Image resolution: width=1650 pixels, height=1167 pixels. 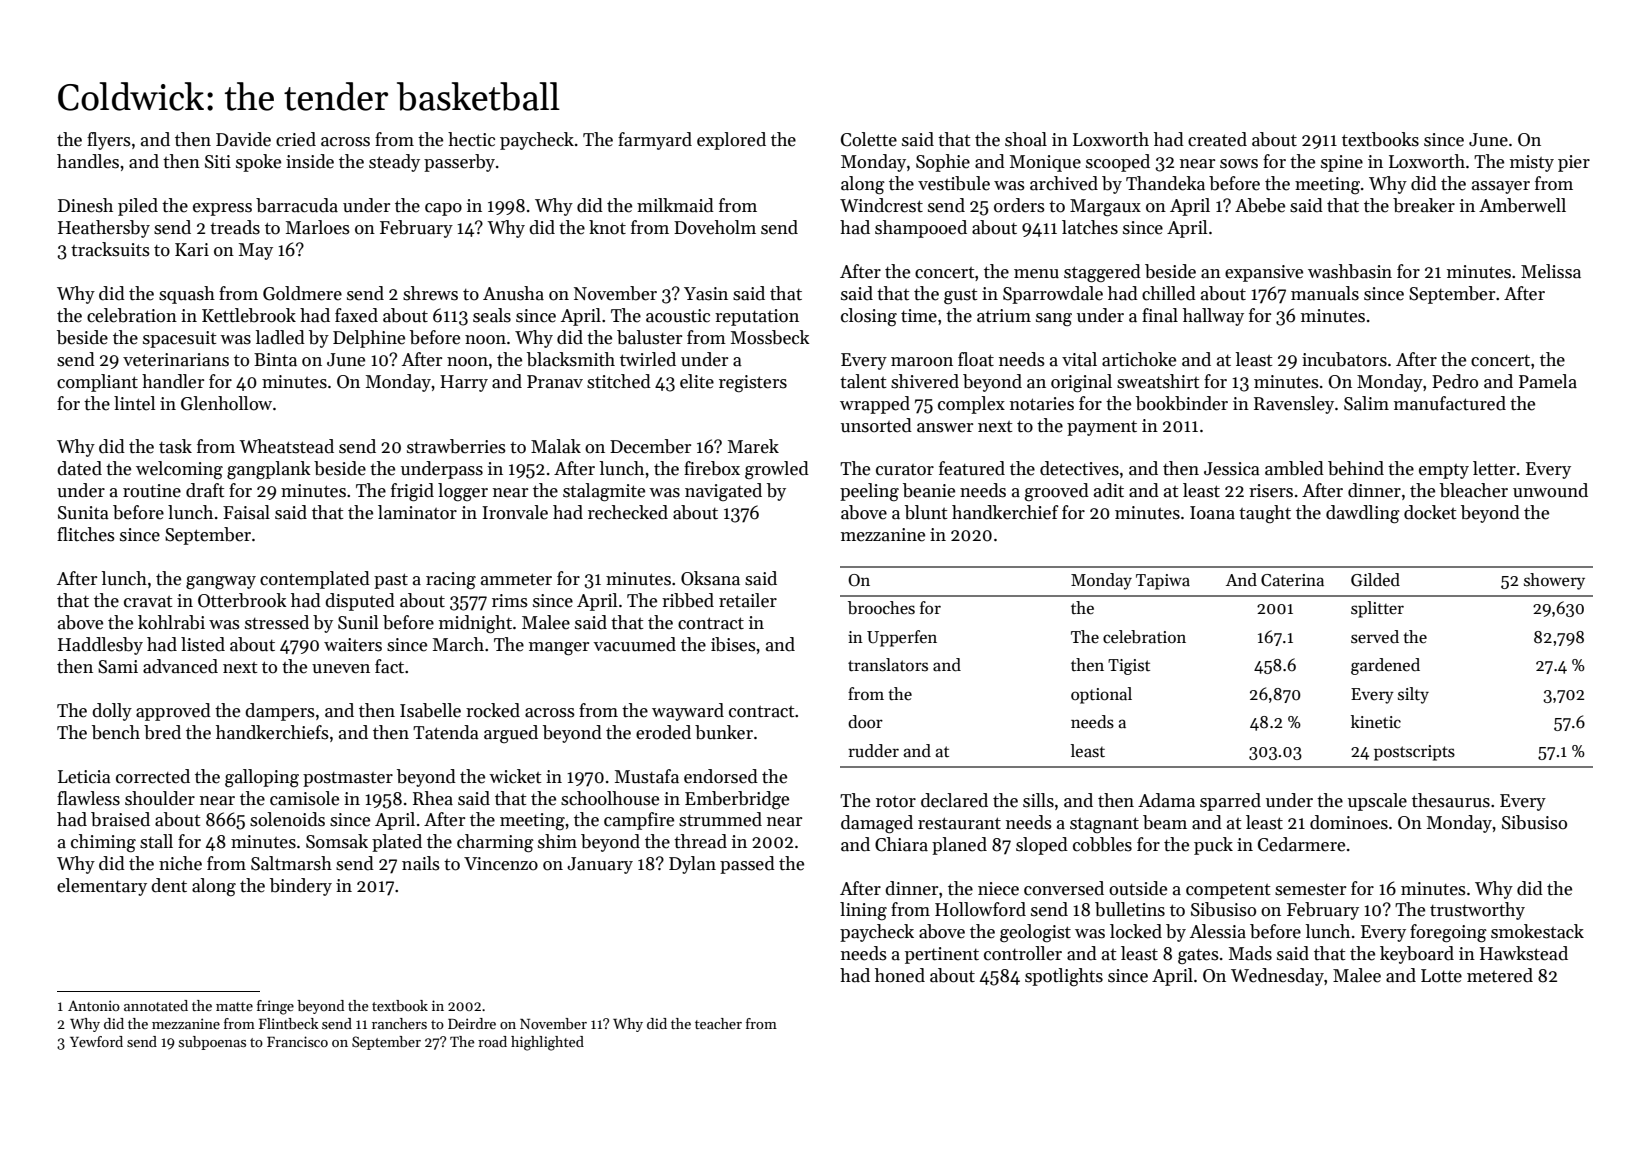 I want to click on brooches, so click(x=881, y=608).
